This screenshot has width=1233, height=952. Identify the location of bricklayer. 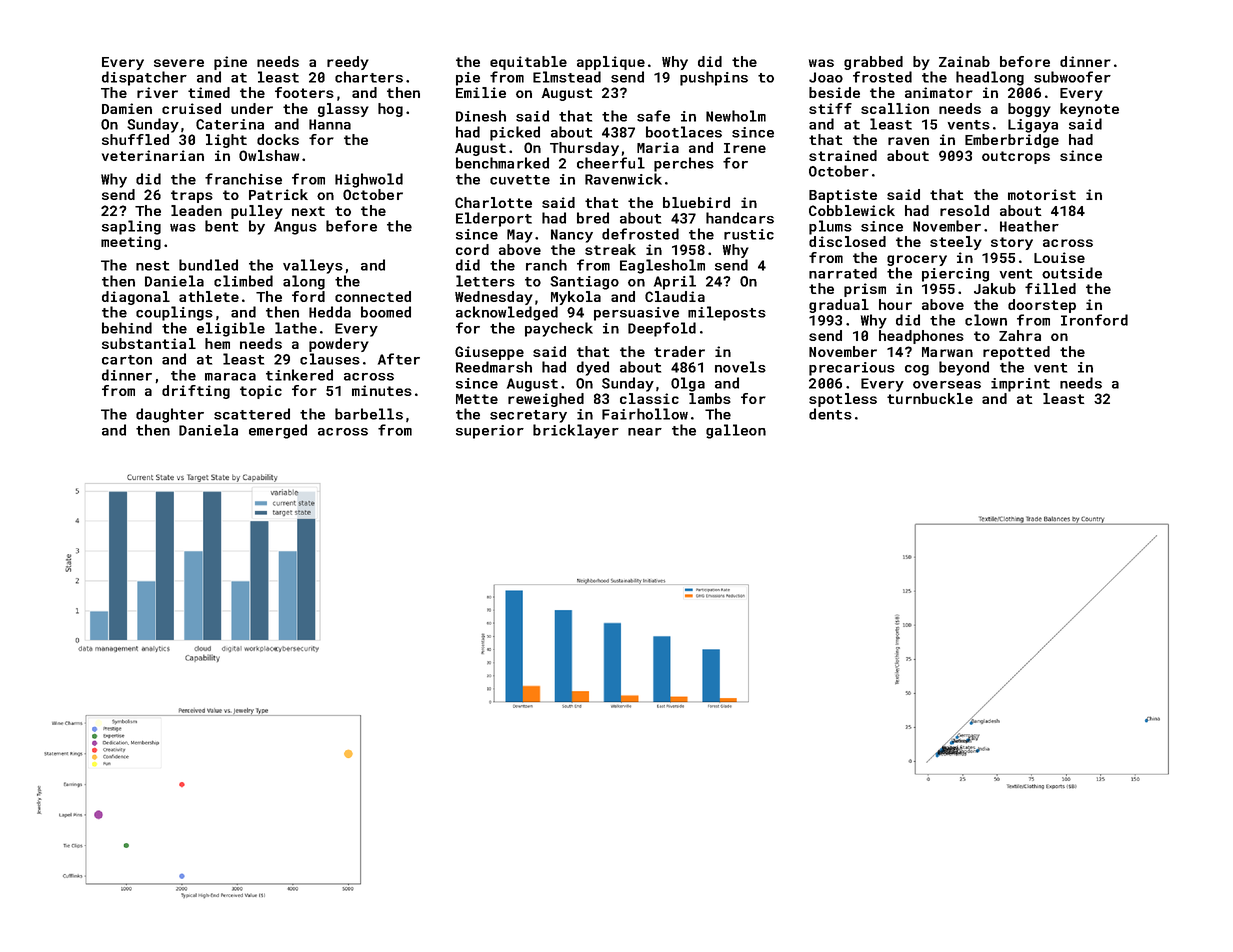
(576, 431).
